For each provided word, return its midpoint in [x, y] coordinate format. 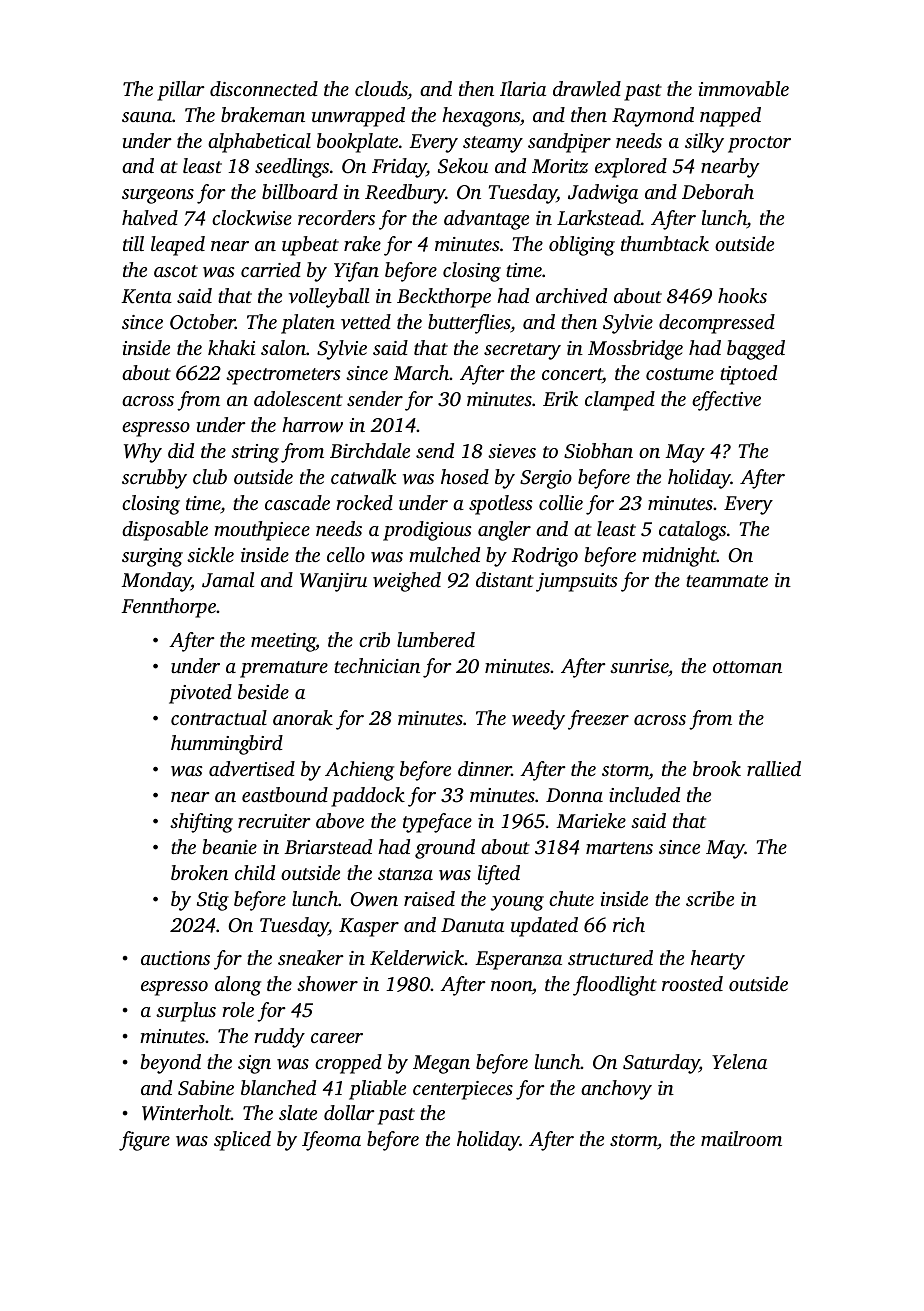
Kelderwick [417, 958]
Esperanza [518, 960]
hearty [718, 960]
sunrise [639, 666]
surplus [186, 1012]
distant [505, 579]
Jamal [228, 580]
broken [199, 872]
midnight [679, 557]
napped [730, 117]
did [181, 450]
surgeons [158, 196]
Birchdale [370, 450]
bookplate [357, 143]
